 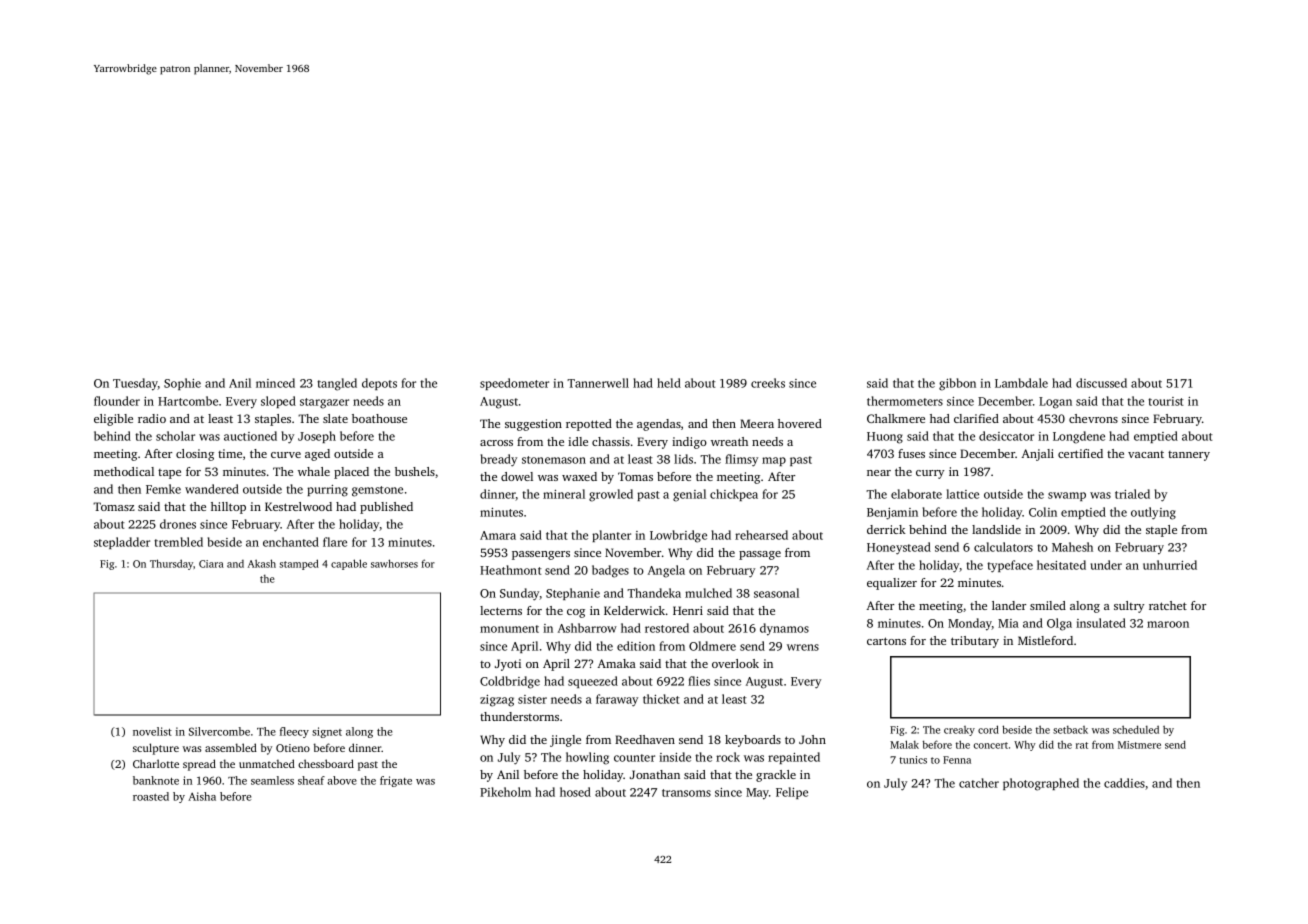 I want to click on Fenna, so click(x=957, y=760).
